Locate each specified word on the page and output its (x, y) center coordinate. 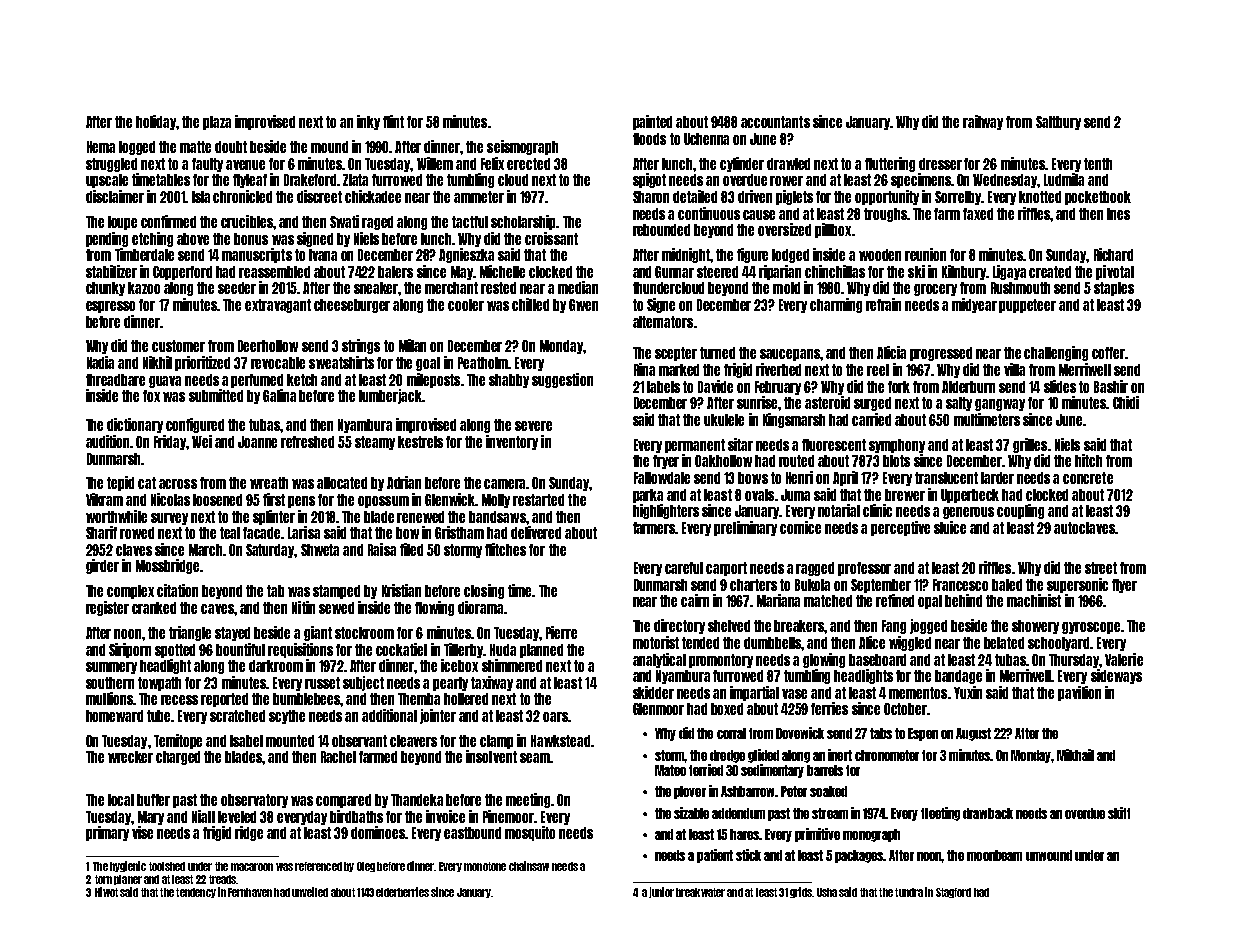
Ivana (323, 255)
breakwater (700, 892)
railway (983, 122)
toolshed (167, 866)
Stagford (953, 893)
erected (528, 164)
